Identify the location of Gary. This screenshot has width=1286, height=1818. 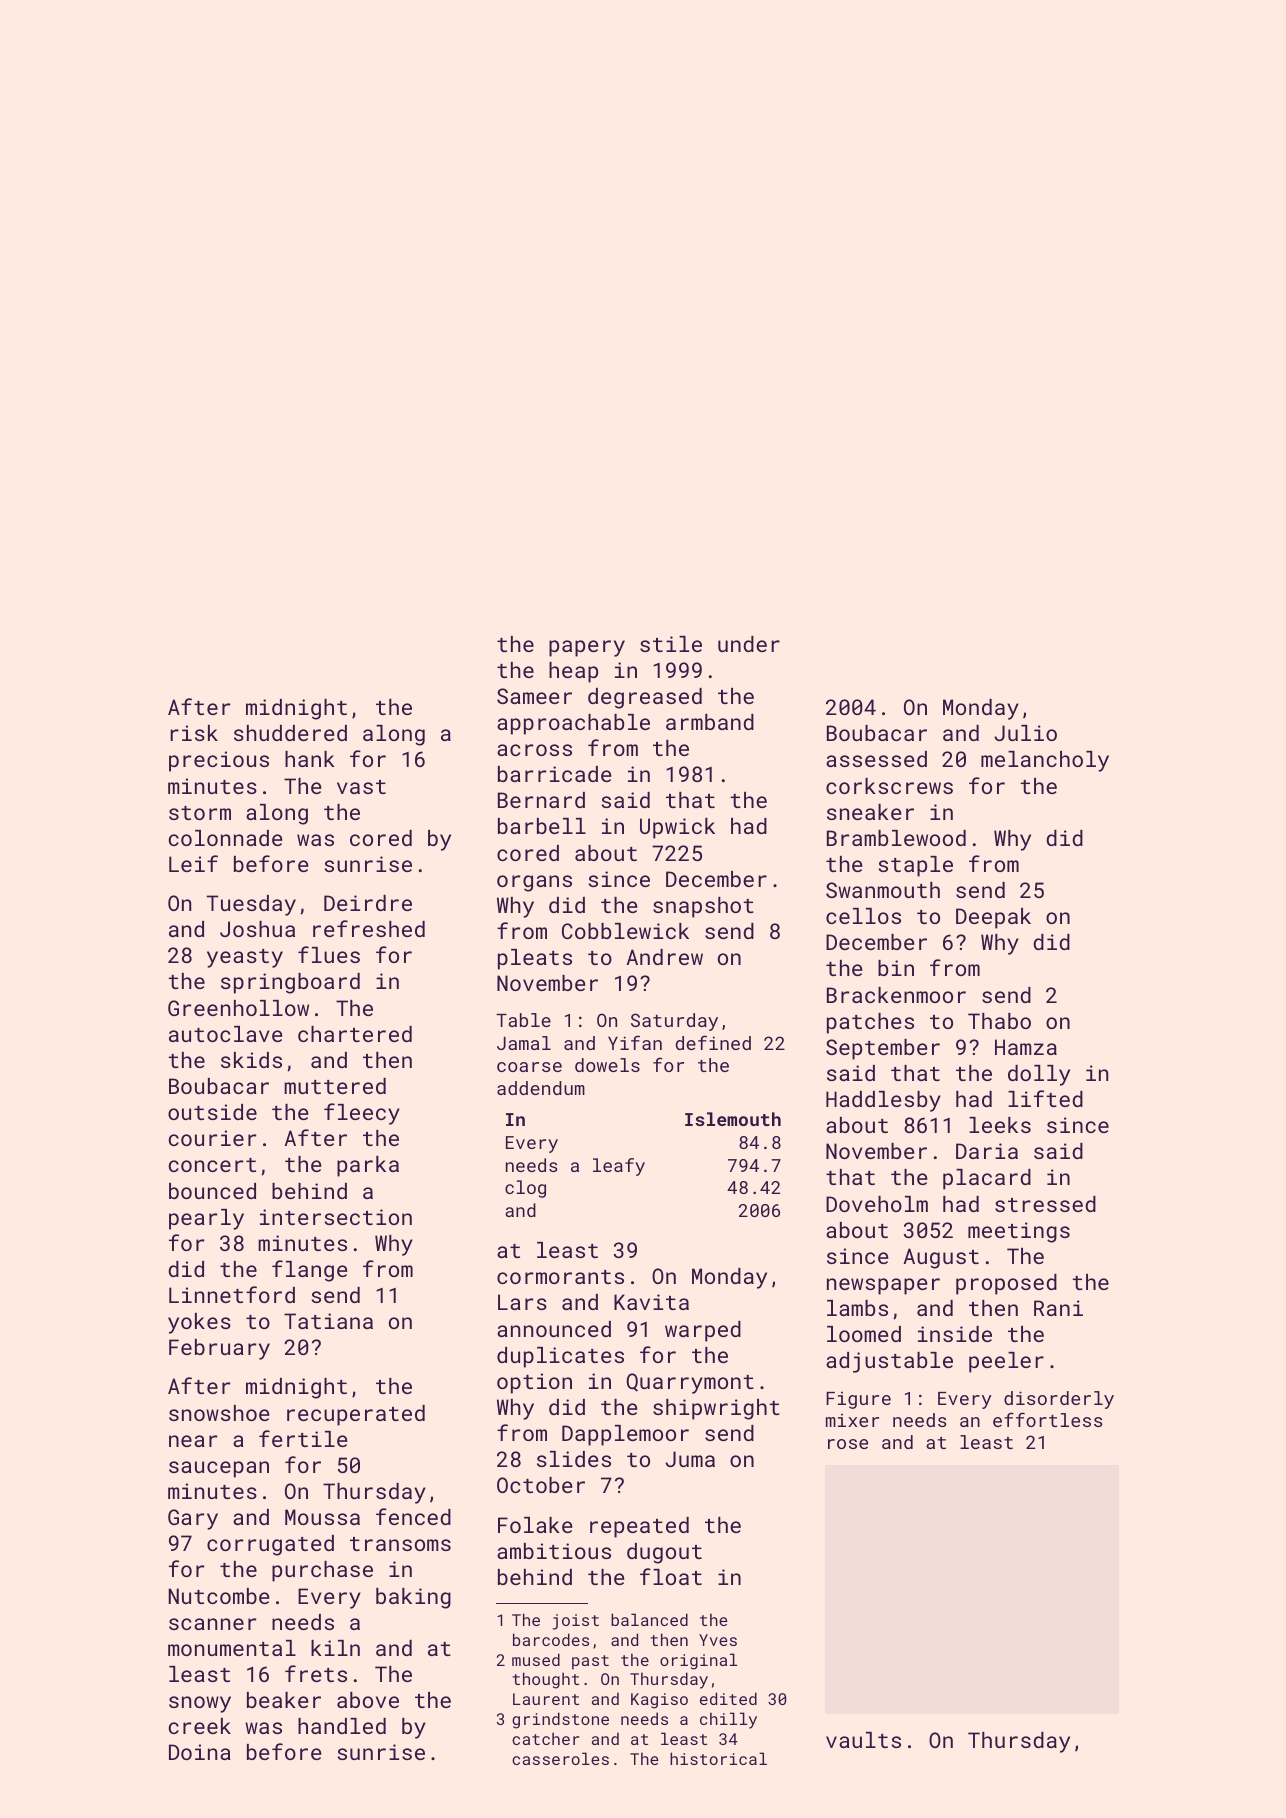
(193, 1519).
